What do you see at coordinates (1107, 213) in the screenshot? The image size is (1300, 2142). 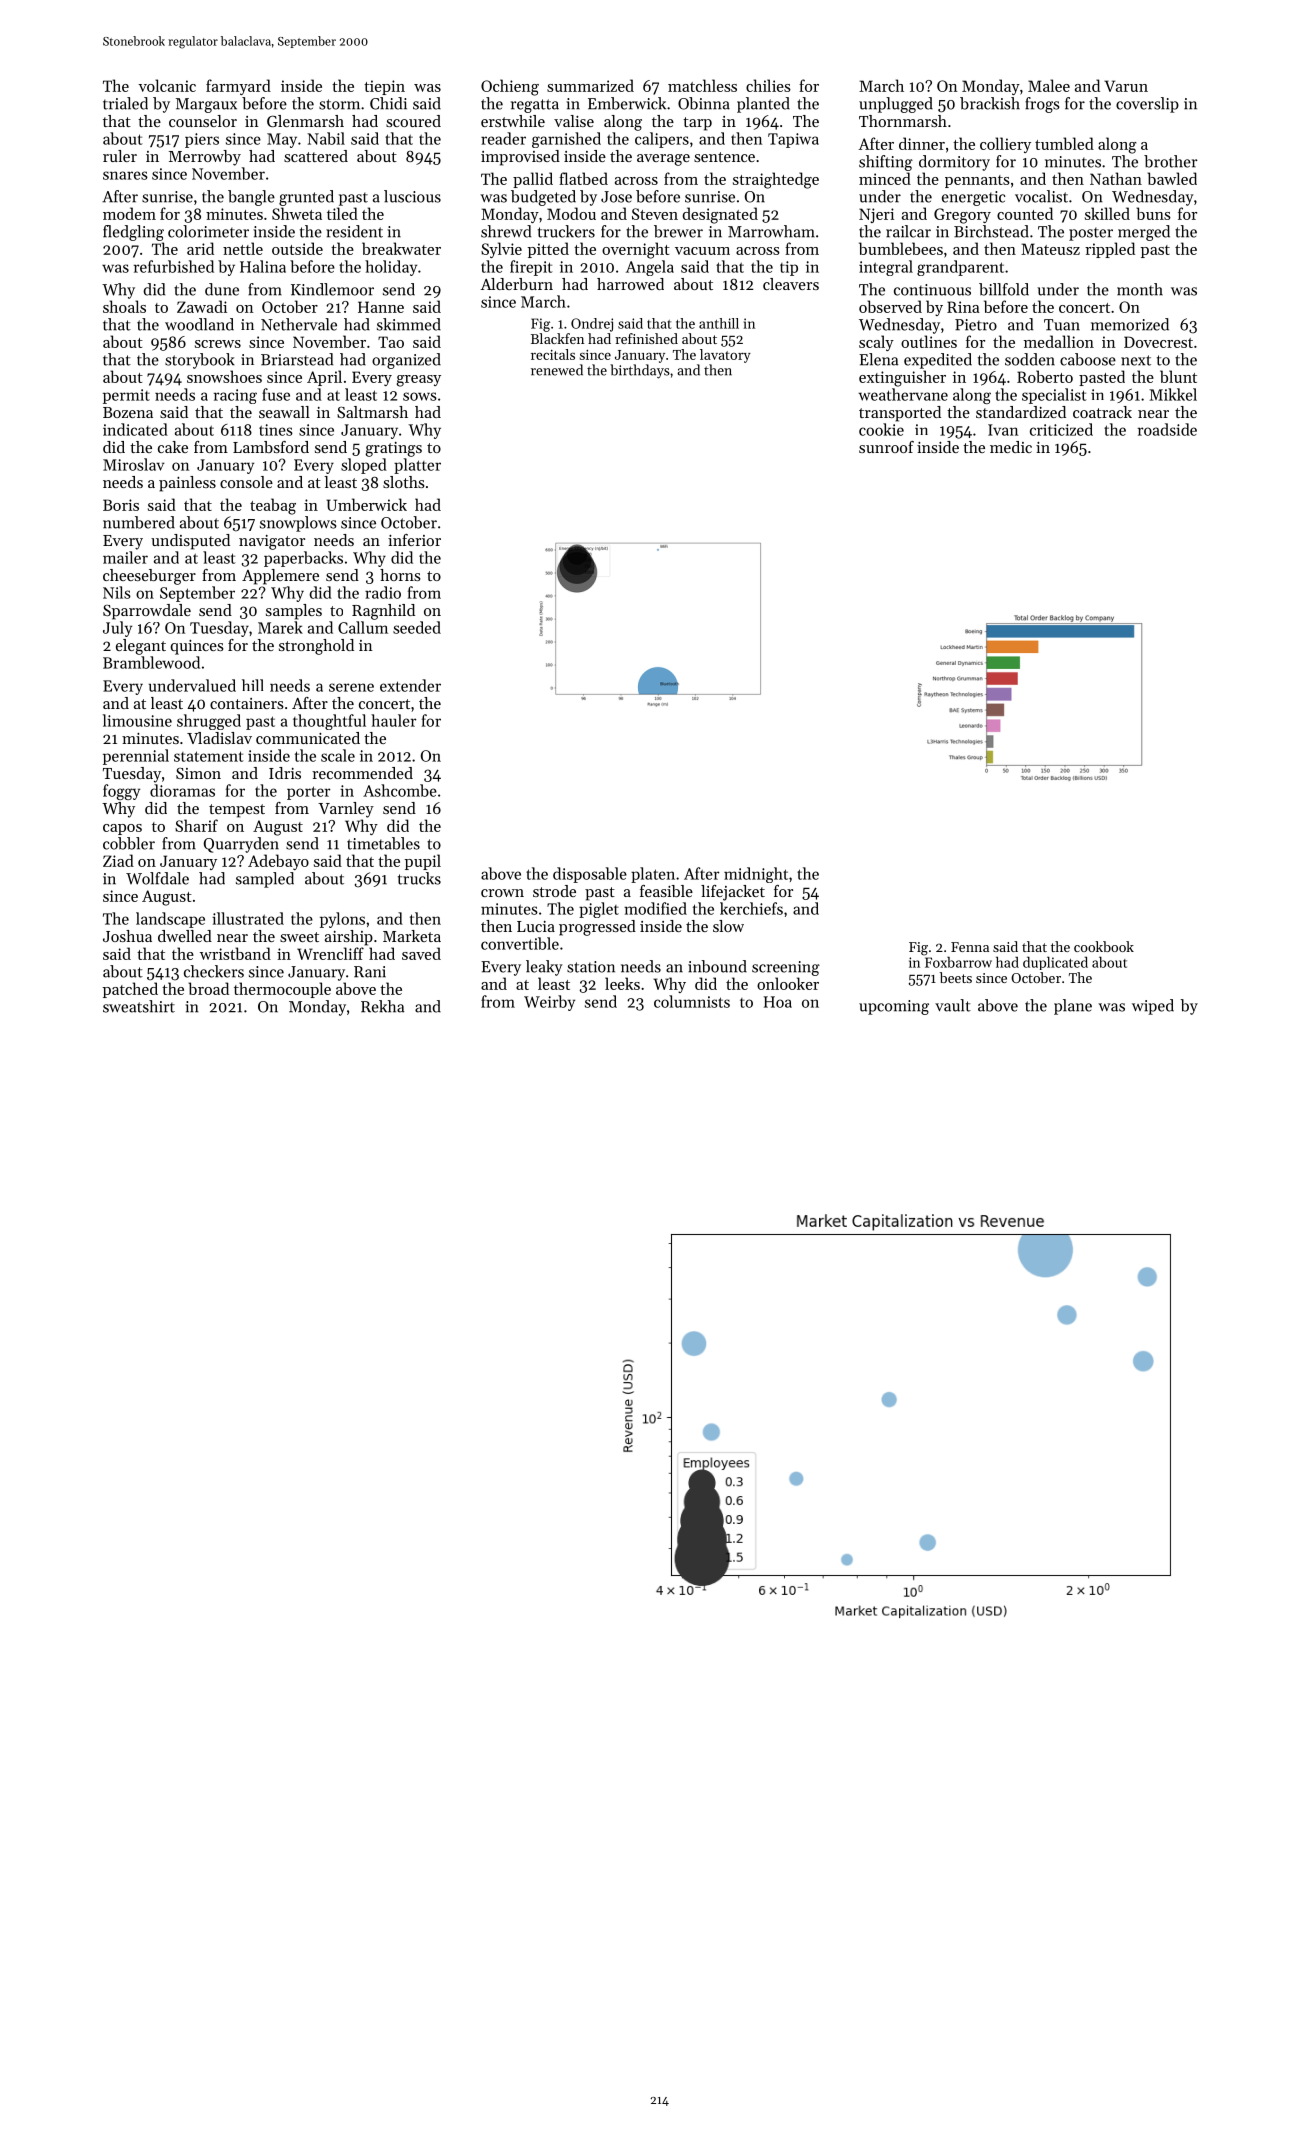 I see `skilled` at bounding box center [1107, 213].
